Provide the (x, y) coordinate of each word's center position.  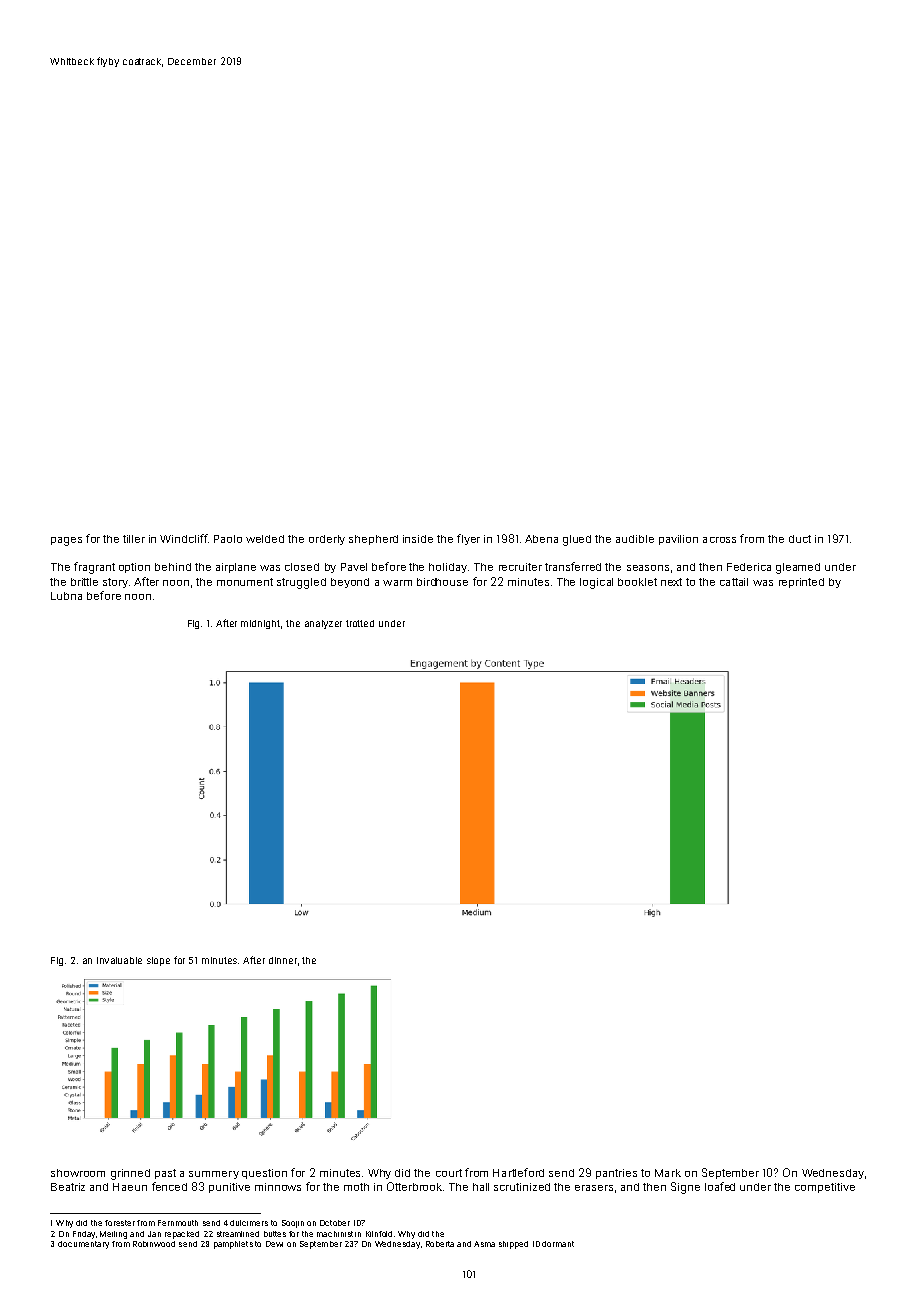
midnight (260, 624)
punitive (229, 1188)
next (671, 582)
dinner (283, 960)
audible (635, 539)
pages (66, 541)
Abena (541, 539)
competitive (825, 1188)
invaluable (119, 960)
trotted (360, 623)
